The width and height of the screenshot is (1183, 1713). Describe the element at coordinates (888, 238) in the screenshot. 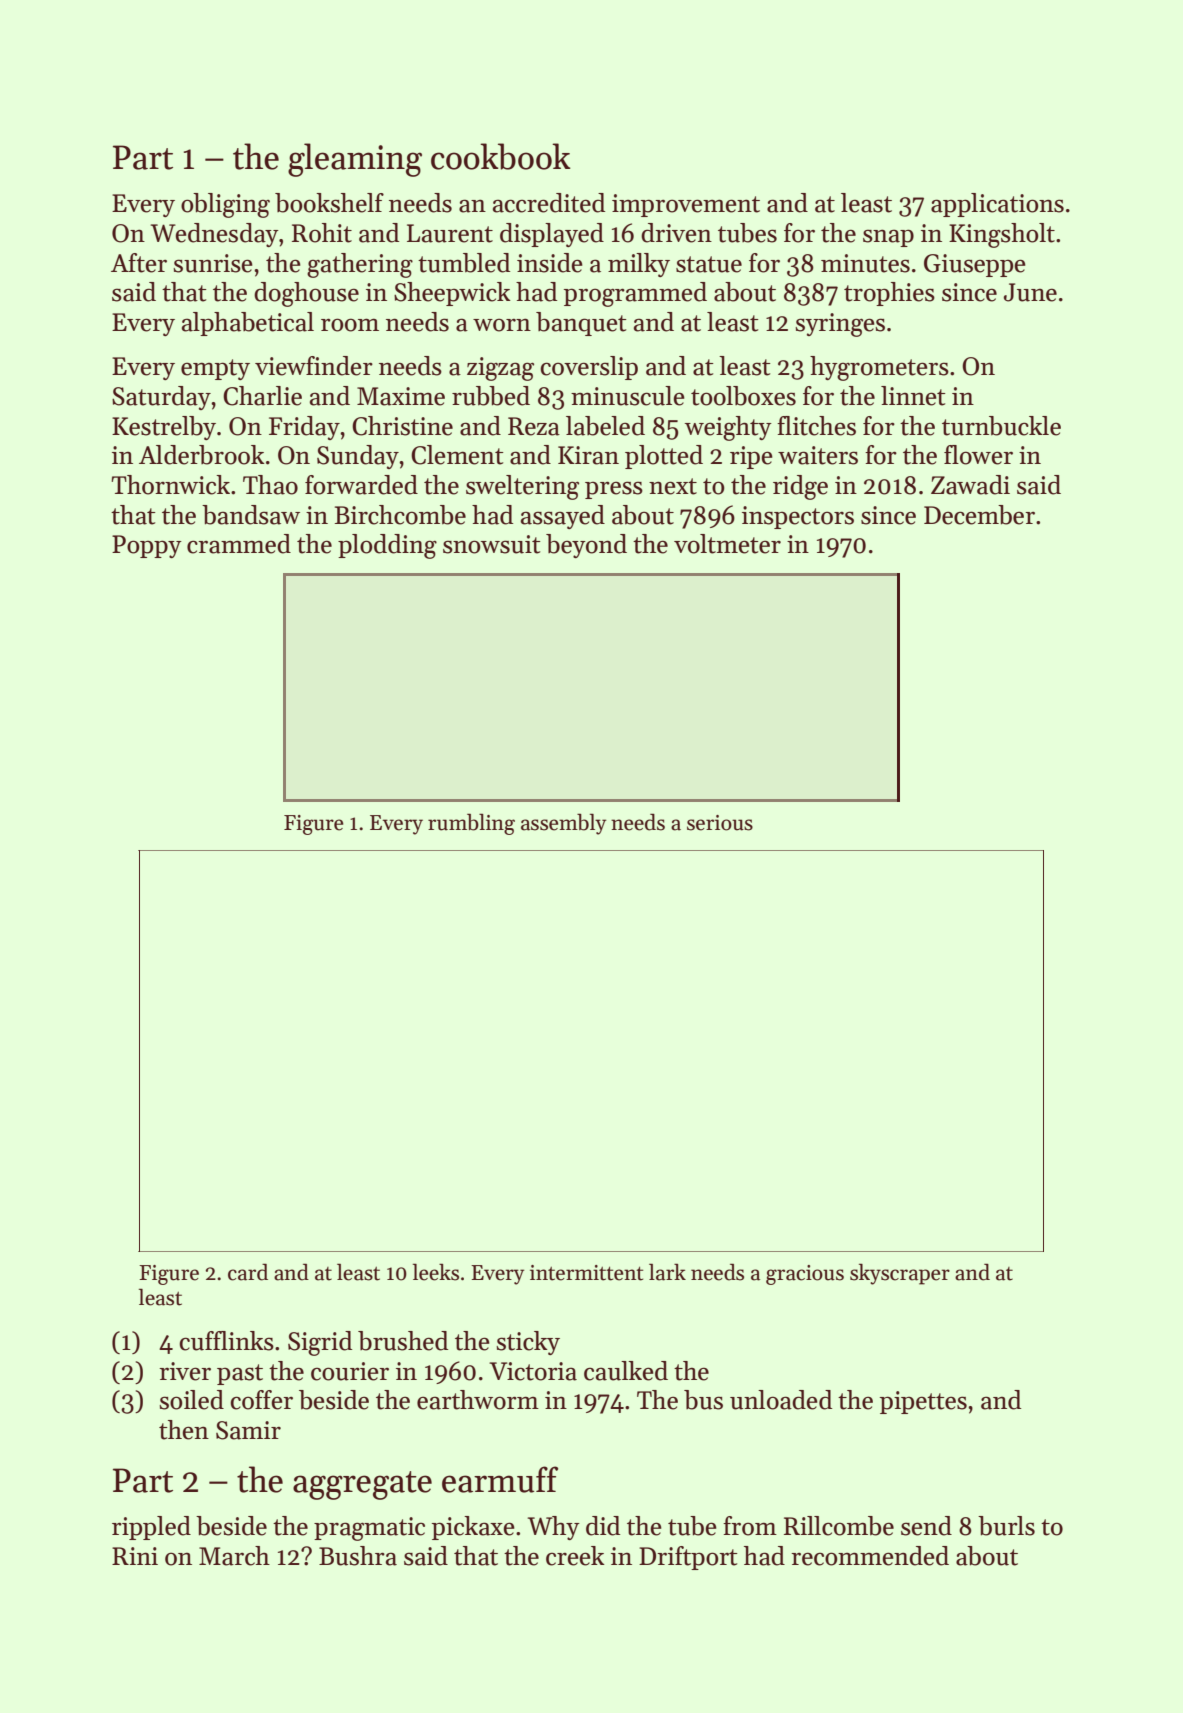

I see `snap` at that location.
